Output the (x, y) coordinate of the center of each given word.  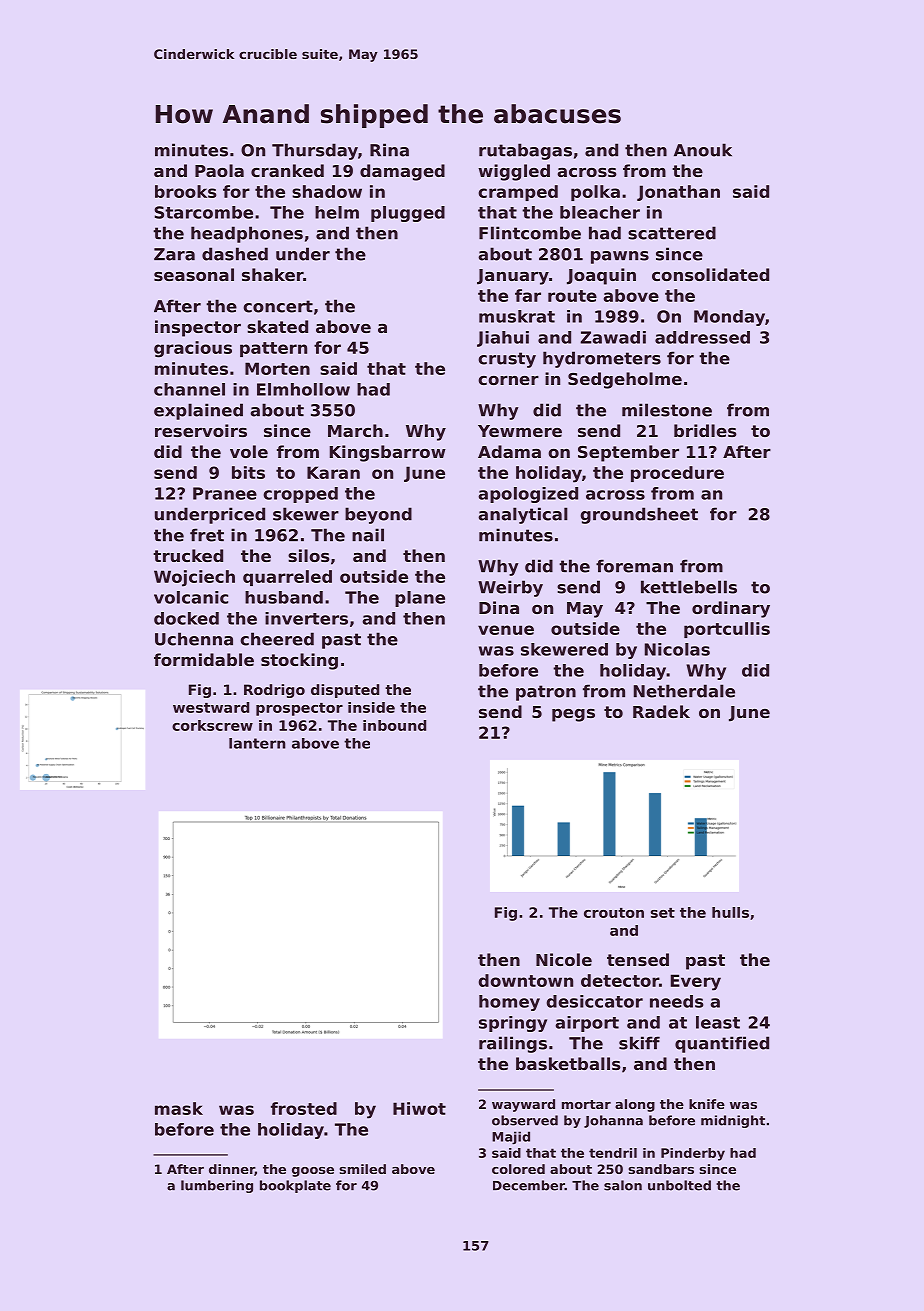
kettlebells (689, 587)
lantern (257, 743)
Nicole (564, 959)
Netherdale (684, 691)
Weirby (510, 588)
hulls (730, 912)
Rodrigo (274, 691)
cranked (287, 170)
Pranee (225, 493)
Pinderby (693, 1154)
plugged (408, 214)
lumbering (217, 1186)
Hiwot (419, 1108)
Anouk (703, 150)
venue (506, 630)
